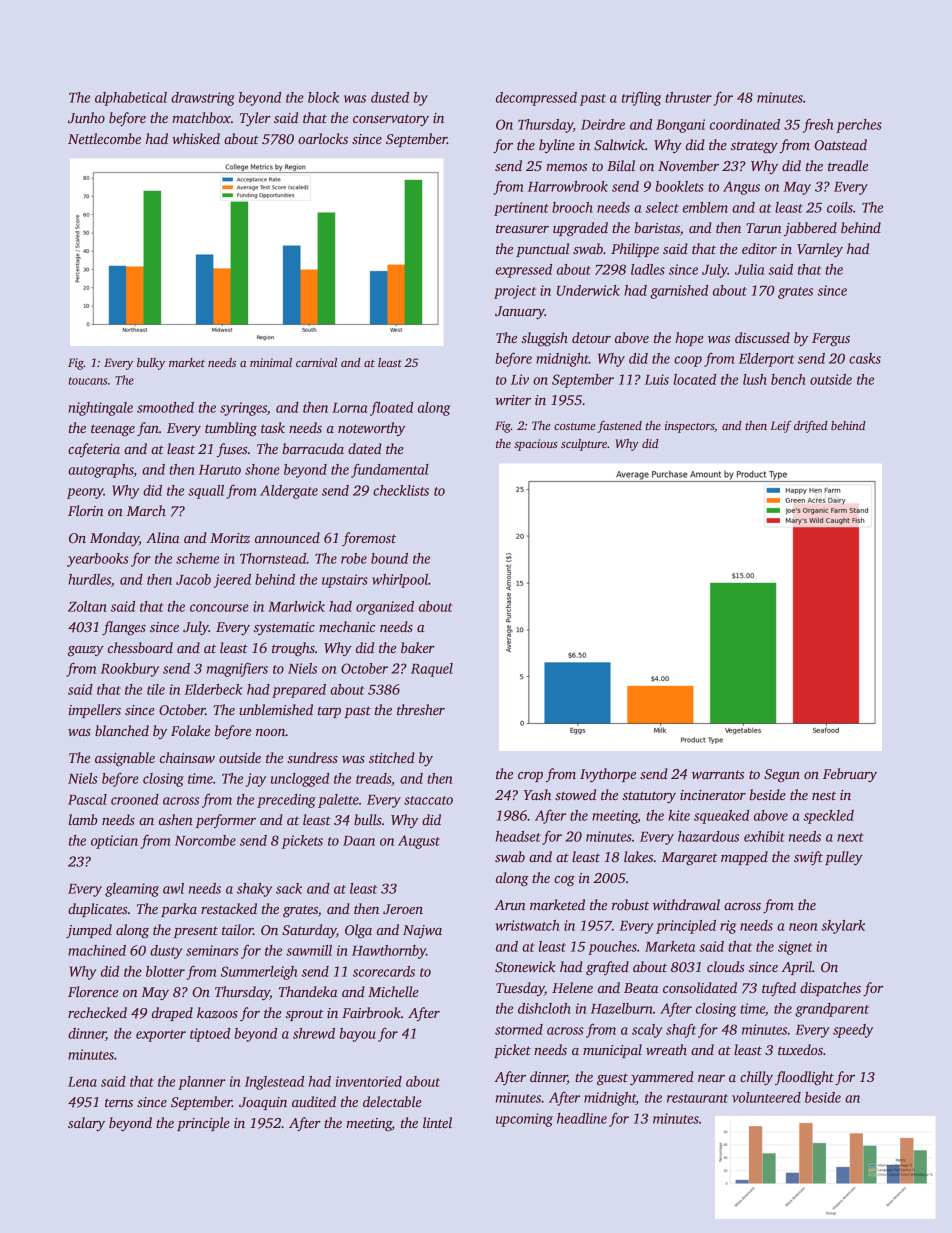  What do you see at coordinates (782, 776) in the image?
I see `Segun` at bounding box center [782, 776].
